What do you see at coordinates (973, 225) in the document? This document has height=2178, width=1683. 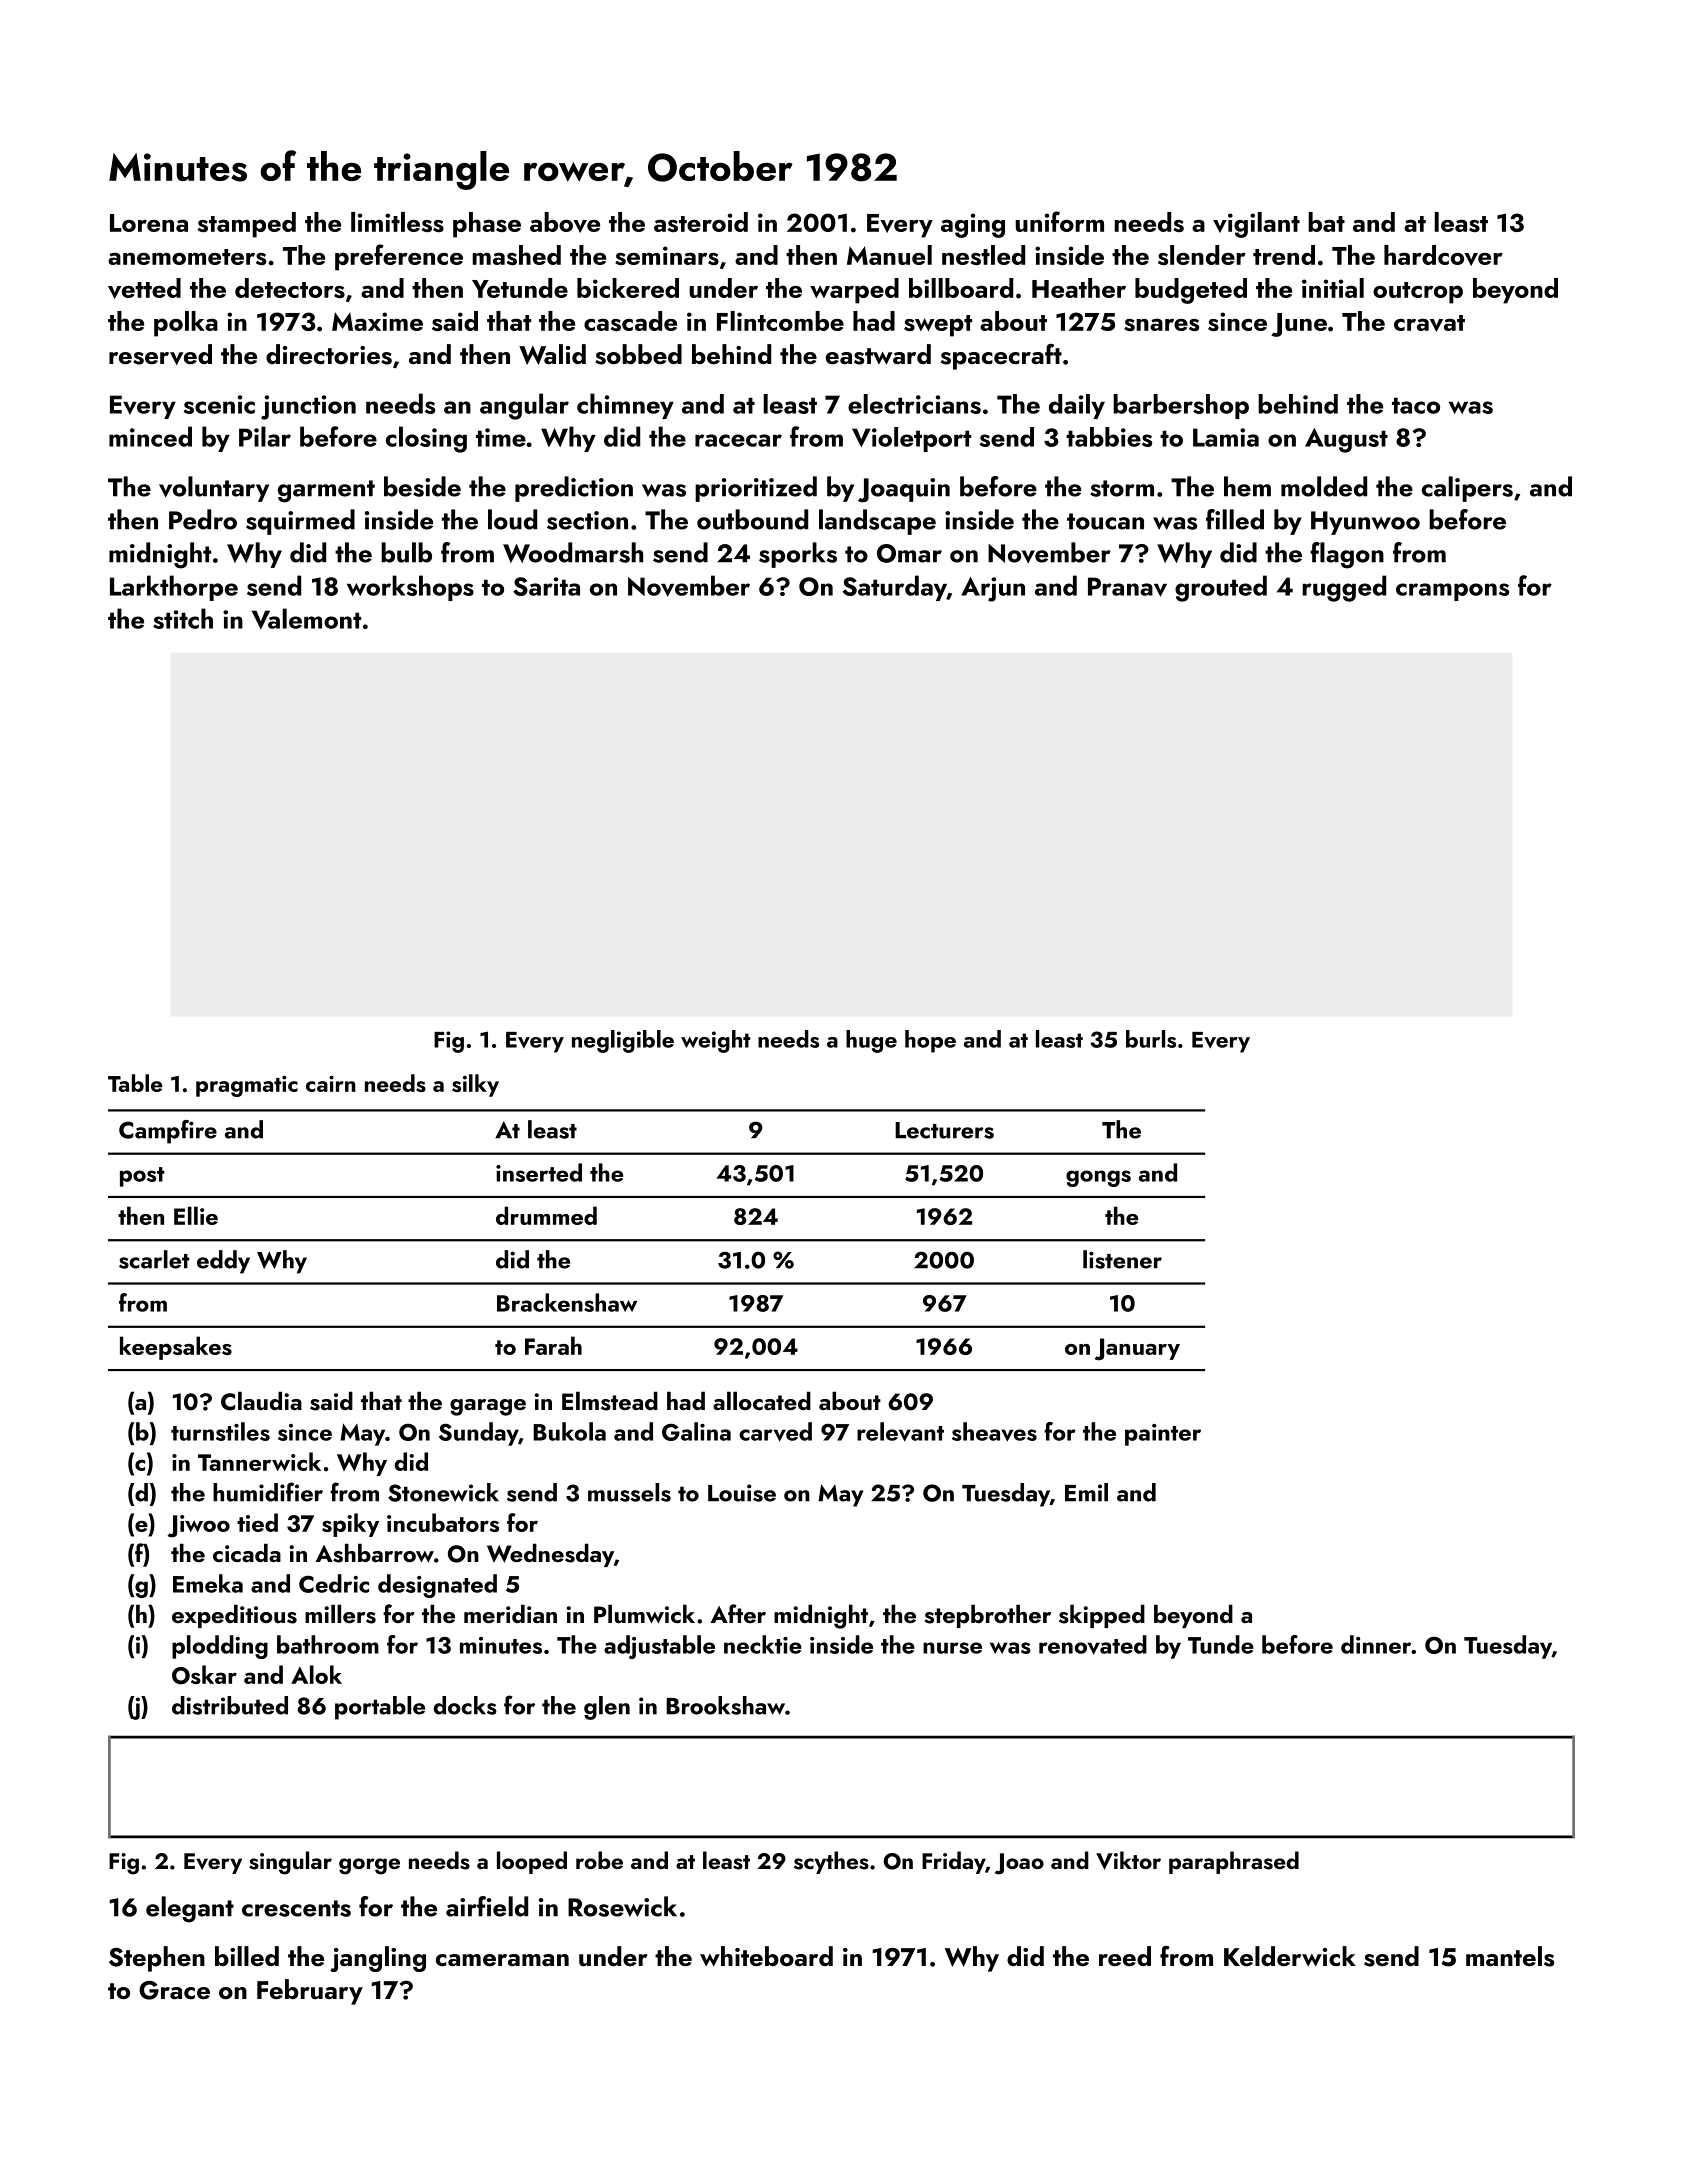 I see `aging` at bounding box center [973, 225].
